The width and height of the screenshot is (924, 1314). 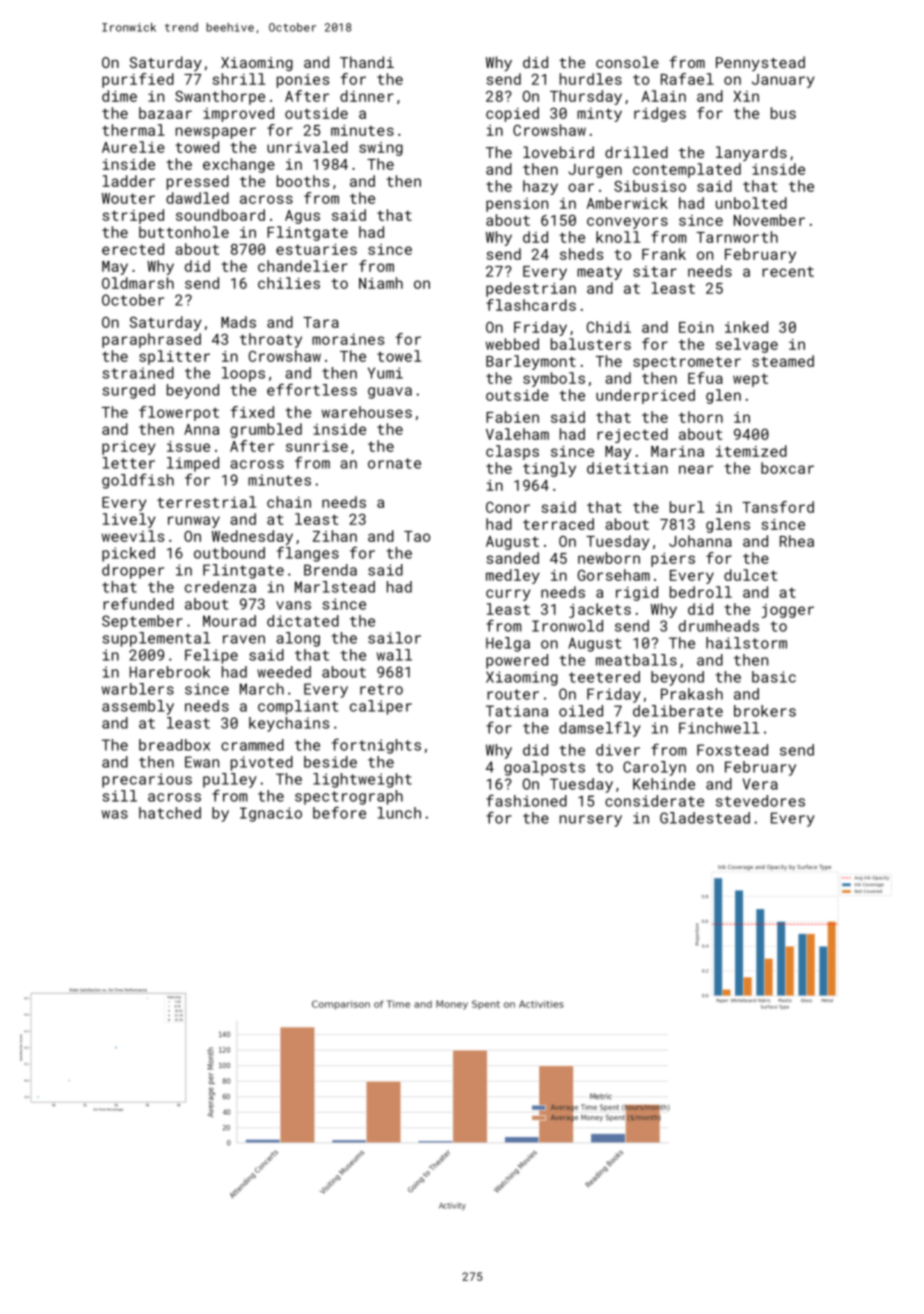 What do you see at coordinates (367, 62) in the screenshot?
I see `Thandi` at bounding box center [367, 62].
